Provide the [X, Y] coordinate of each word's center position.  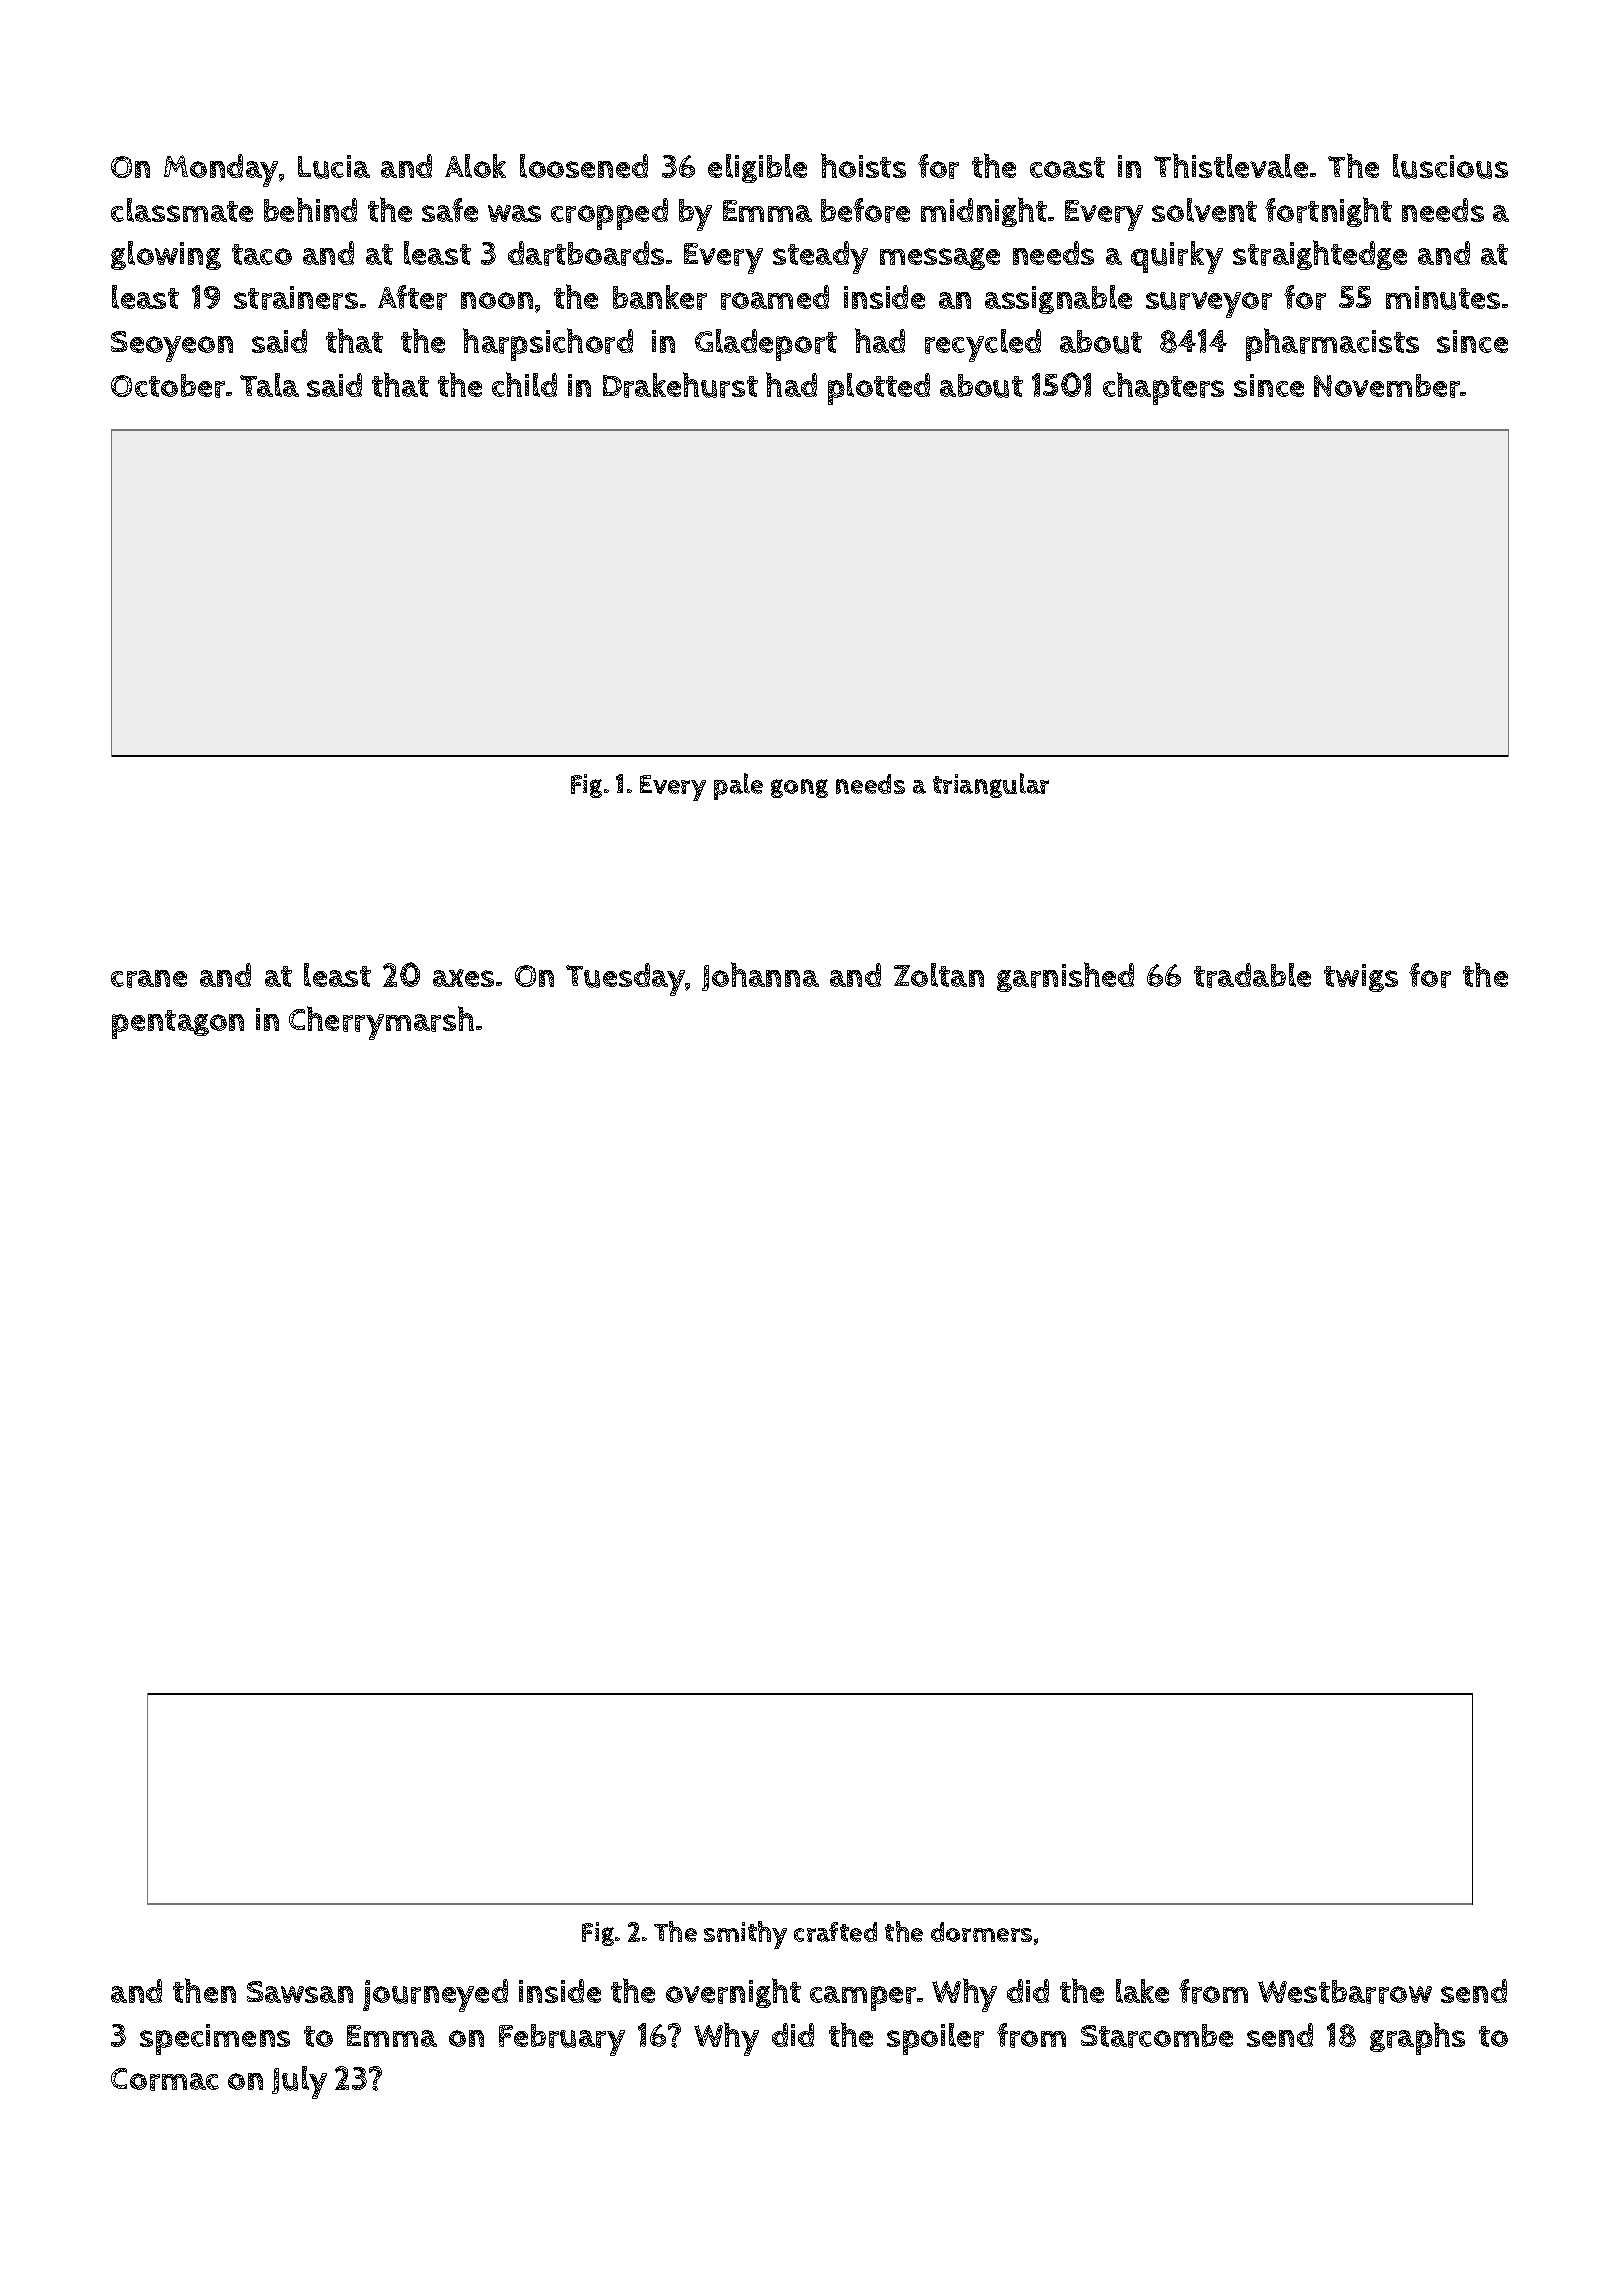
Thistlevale [1231, 165]
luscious [1450, 166]
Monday [221, 170]
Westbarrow [1345, 1992]
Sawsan [300, 1992]
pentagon [178, 1024]
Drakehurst [680, 385]
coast [1067, 167]
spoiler [935, 2039]
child [524, 384]
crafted [835, 1932]
